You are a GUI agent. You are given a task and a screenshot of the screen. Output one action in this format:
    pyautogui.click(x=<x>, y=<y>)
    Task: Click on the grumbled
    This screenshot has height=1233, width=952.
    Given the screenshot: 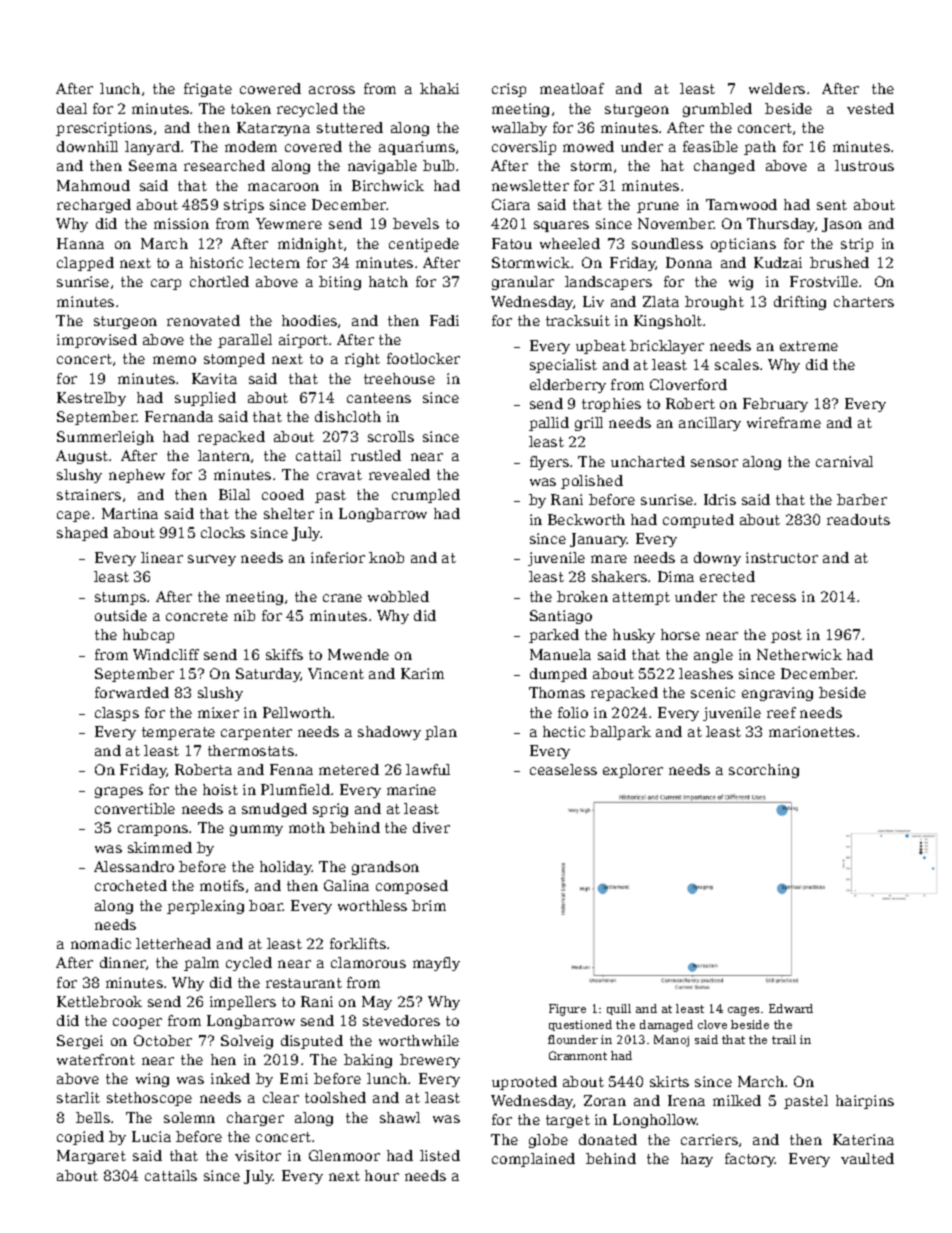 What is the action you would take?
    pyautogui.click(x=717, y=110)
